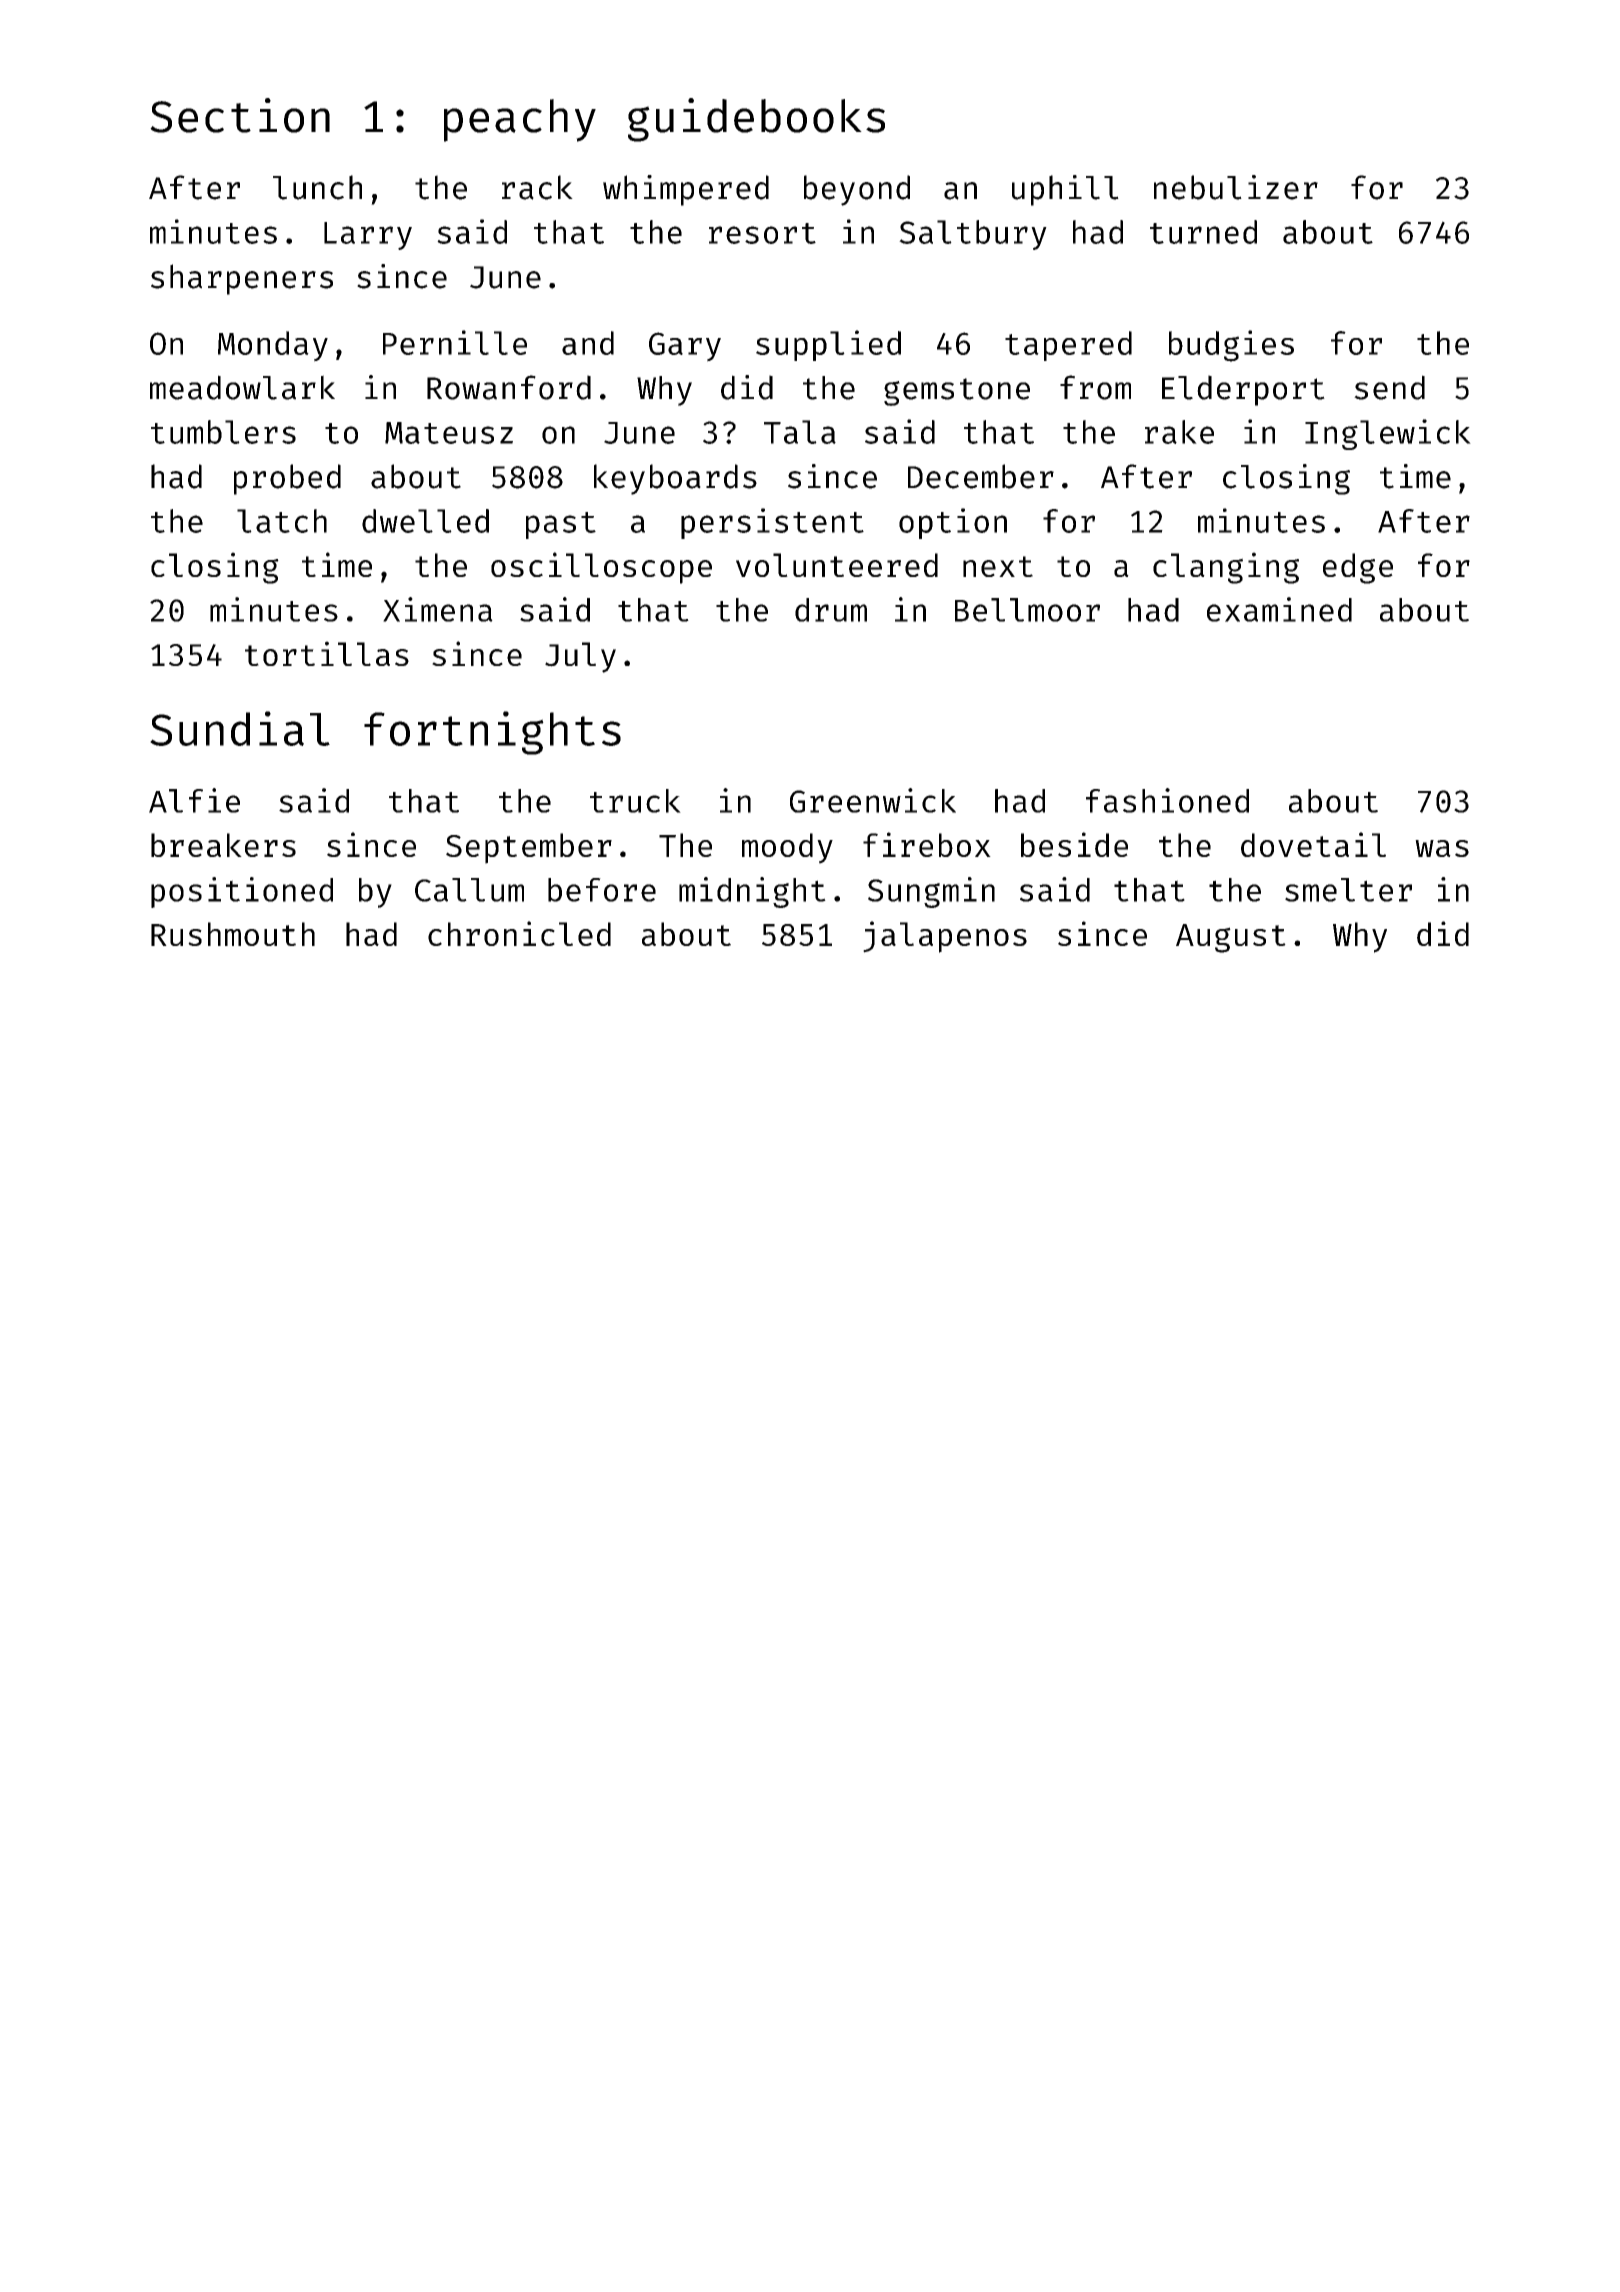 This image has width=1620, height=2292. Describe the element at coordinates (756, 120) in the image. I see `guidebooks` at that location.
